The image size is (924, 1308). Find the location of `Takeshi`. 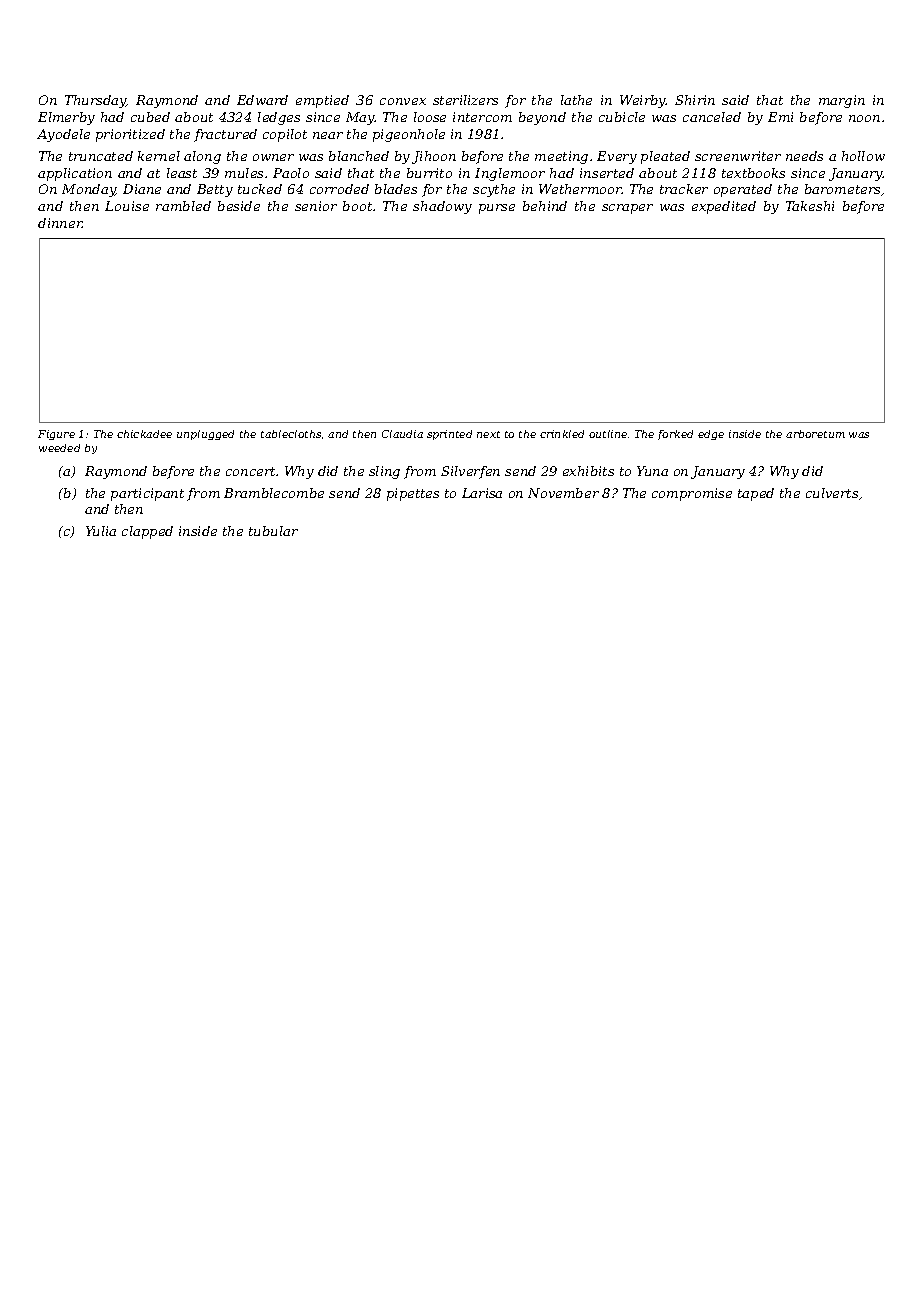

Takeshi is located at coordinates (810, 206).
